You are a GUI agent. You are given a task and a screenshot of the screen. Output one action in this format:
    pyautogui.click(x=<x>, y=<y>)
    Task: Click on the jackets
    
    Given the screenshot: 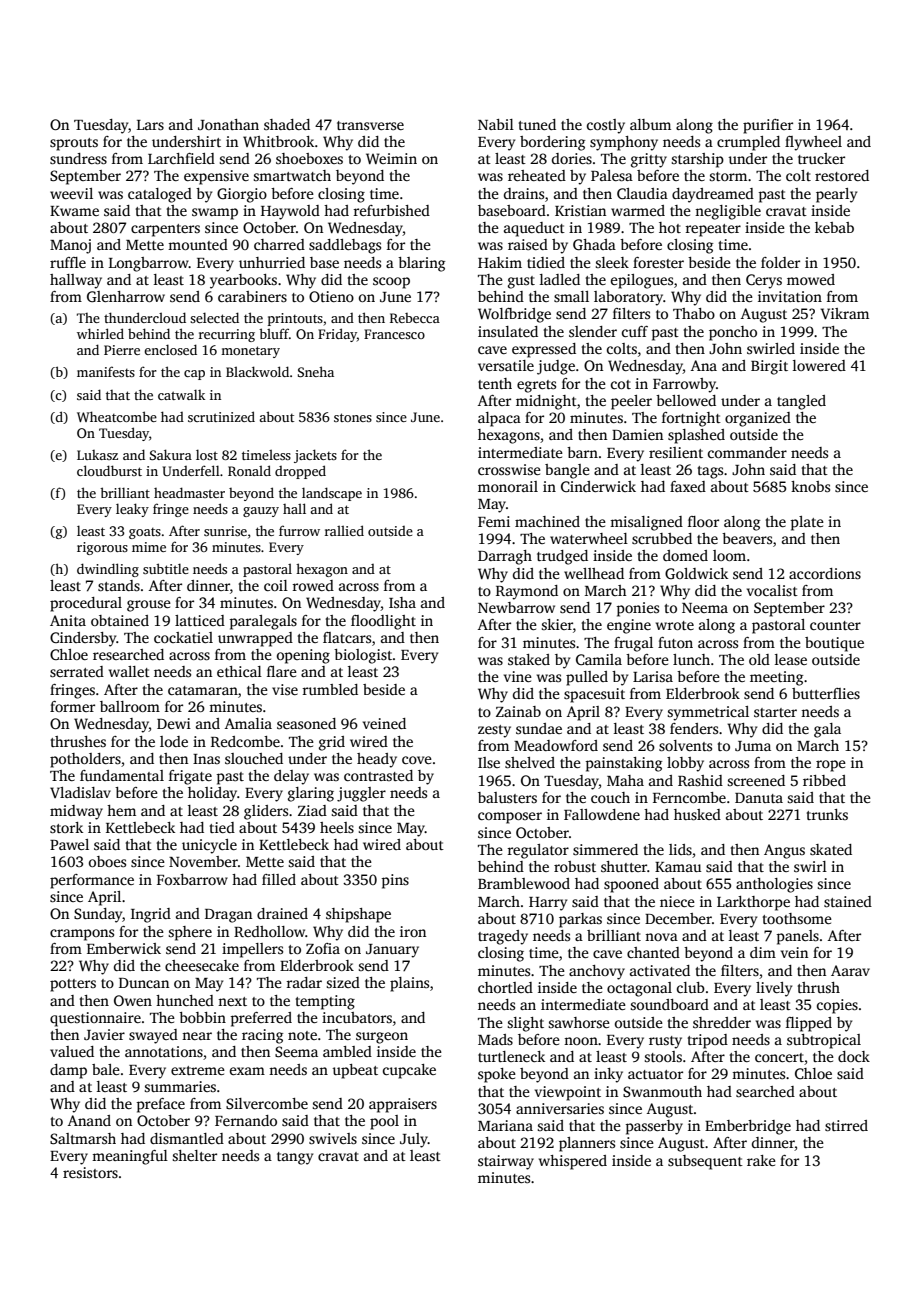 What is the action you would take?
    pyautogui.click(x=315, y=456)
